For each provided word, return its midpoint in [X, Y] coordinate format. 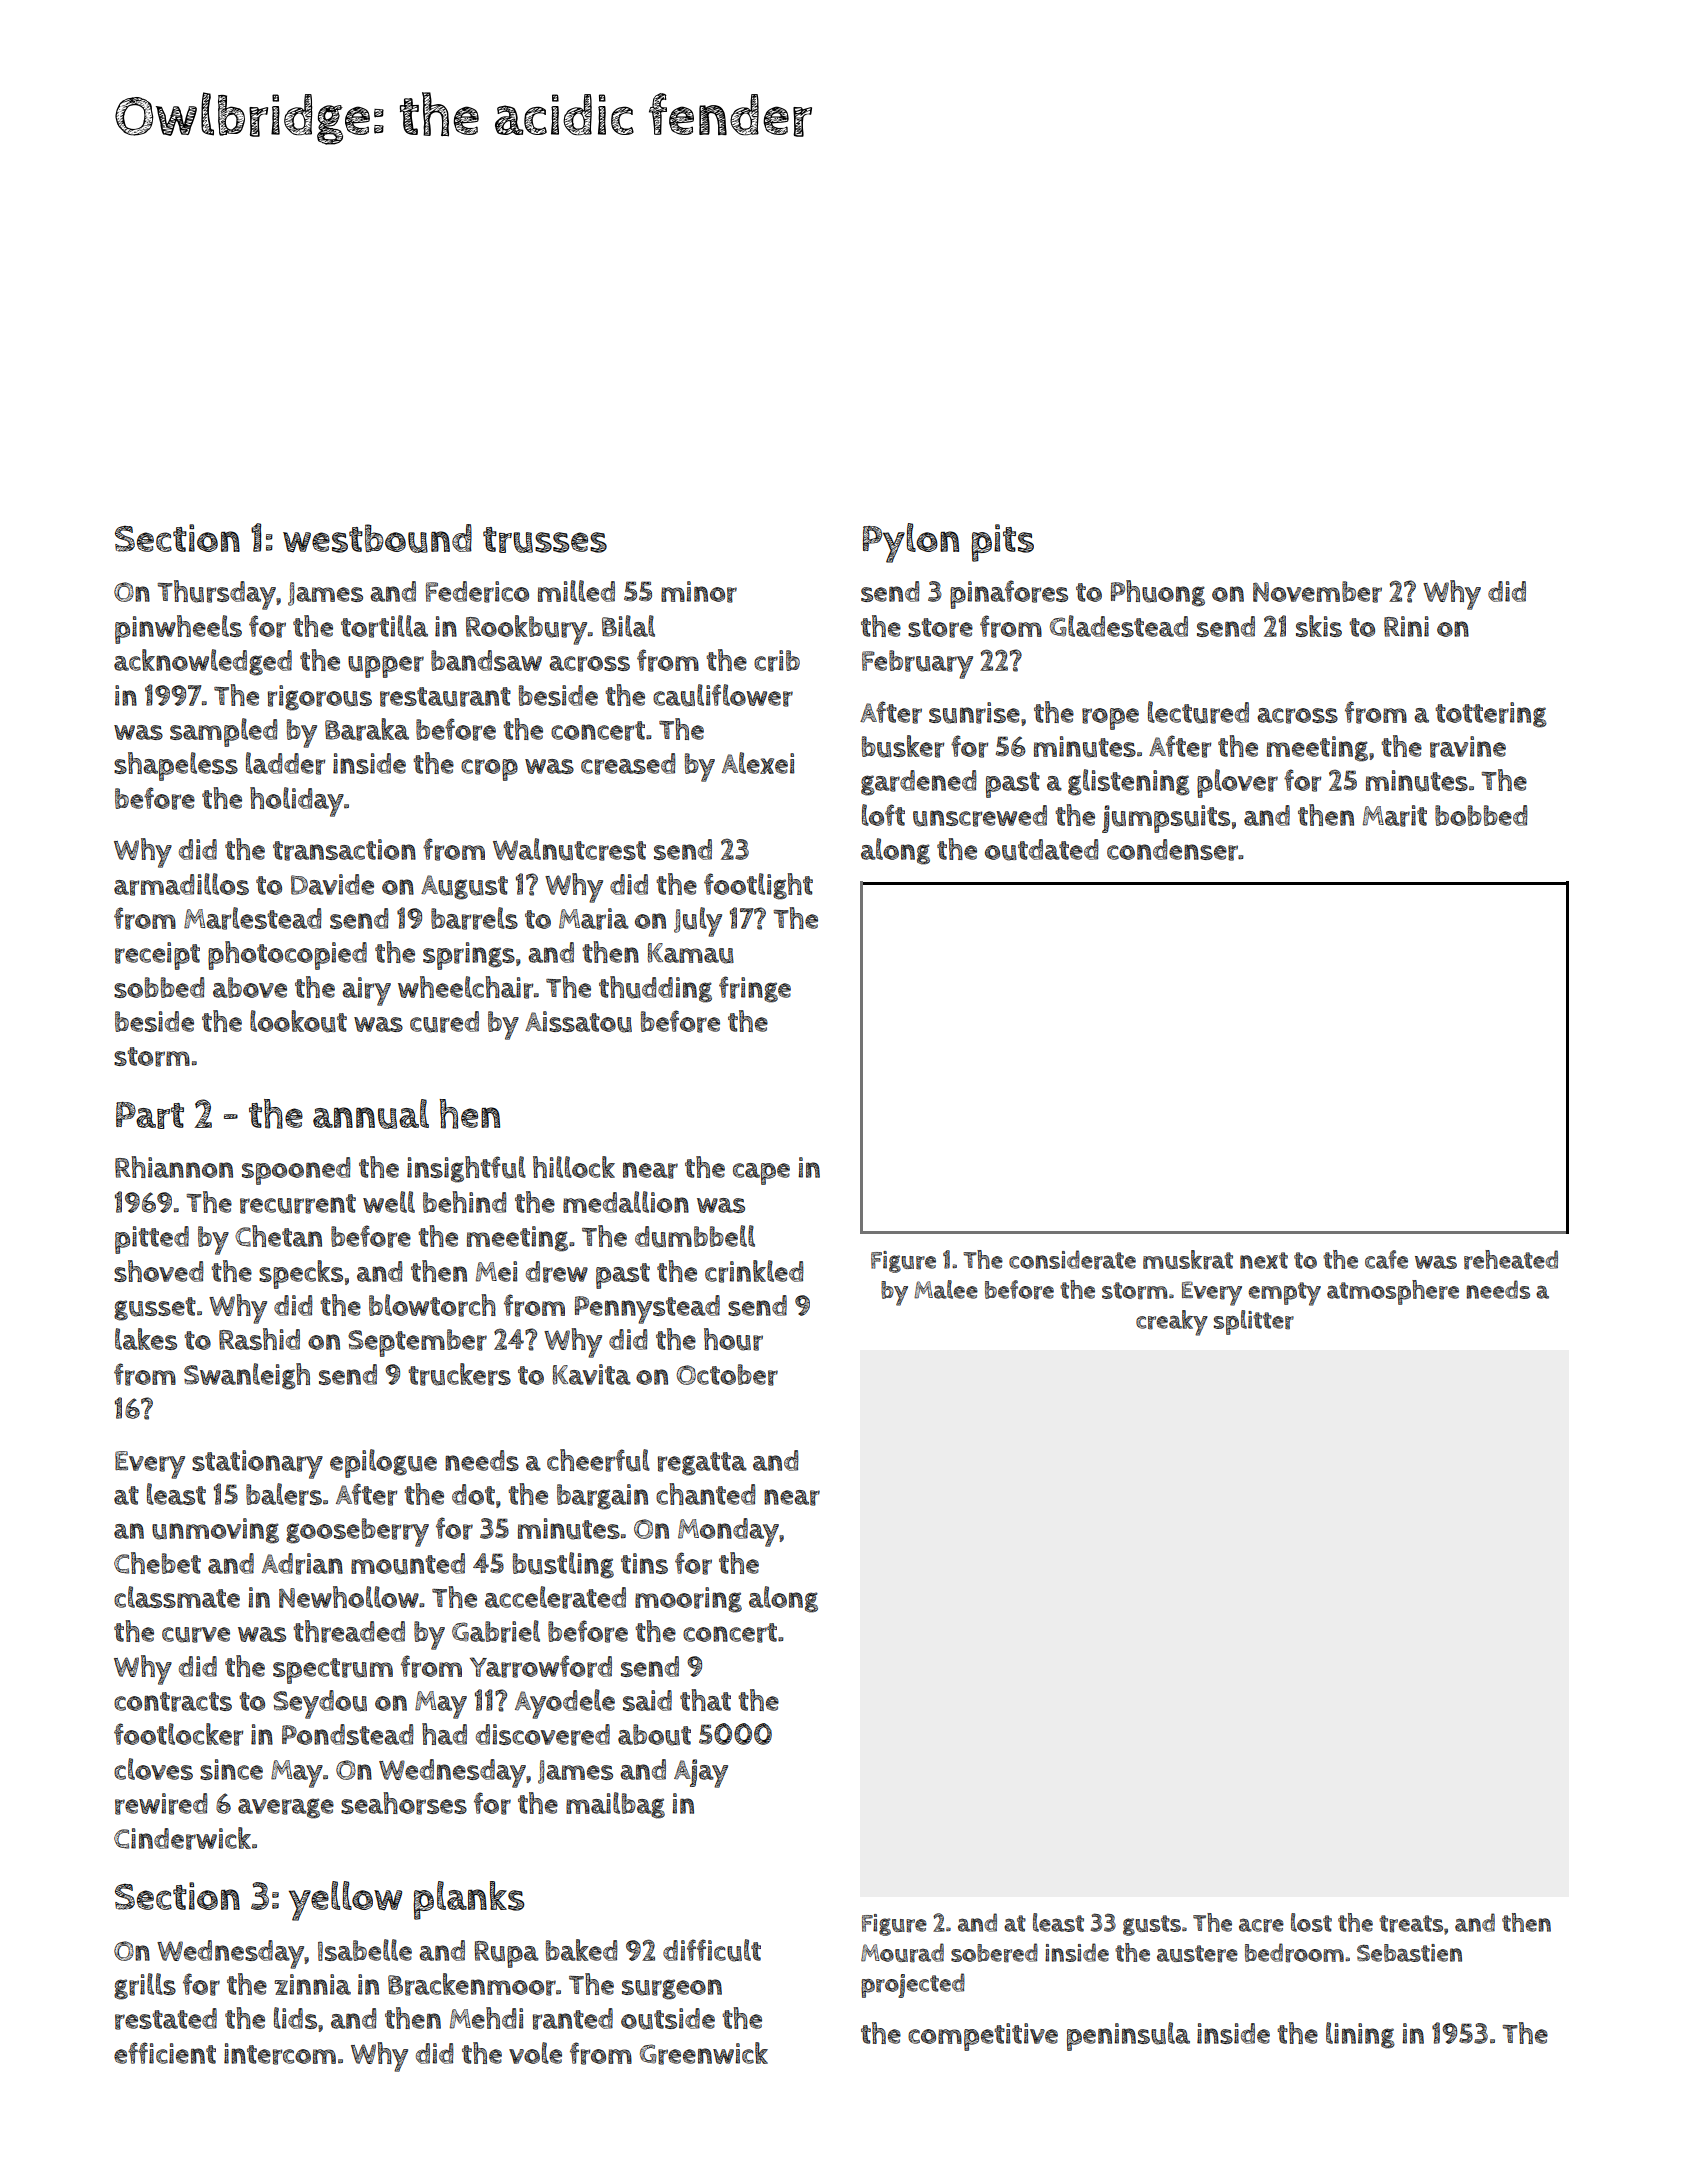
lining [1360, 2035]
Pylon [911, 543]
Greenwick [704, 2053]
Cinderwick [182, 1838]
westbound [377, 538]
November [1317, 592]
